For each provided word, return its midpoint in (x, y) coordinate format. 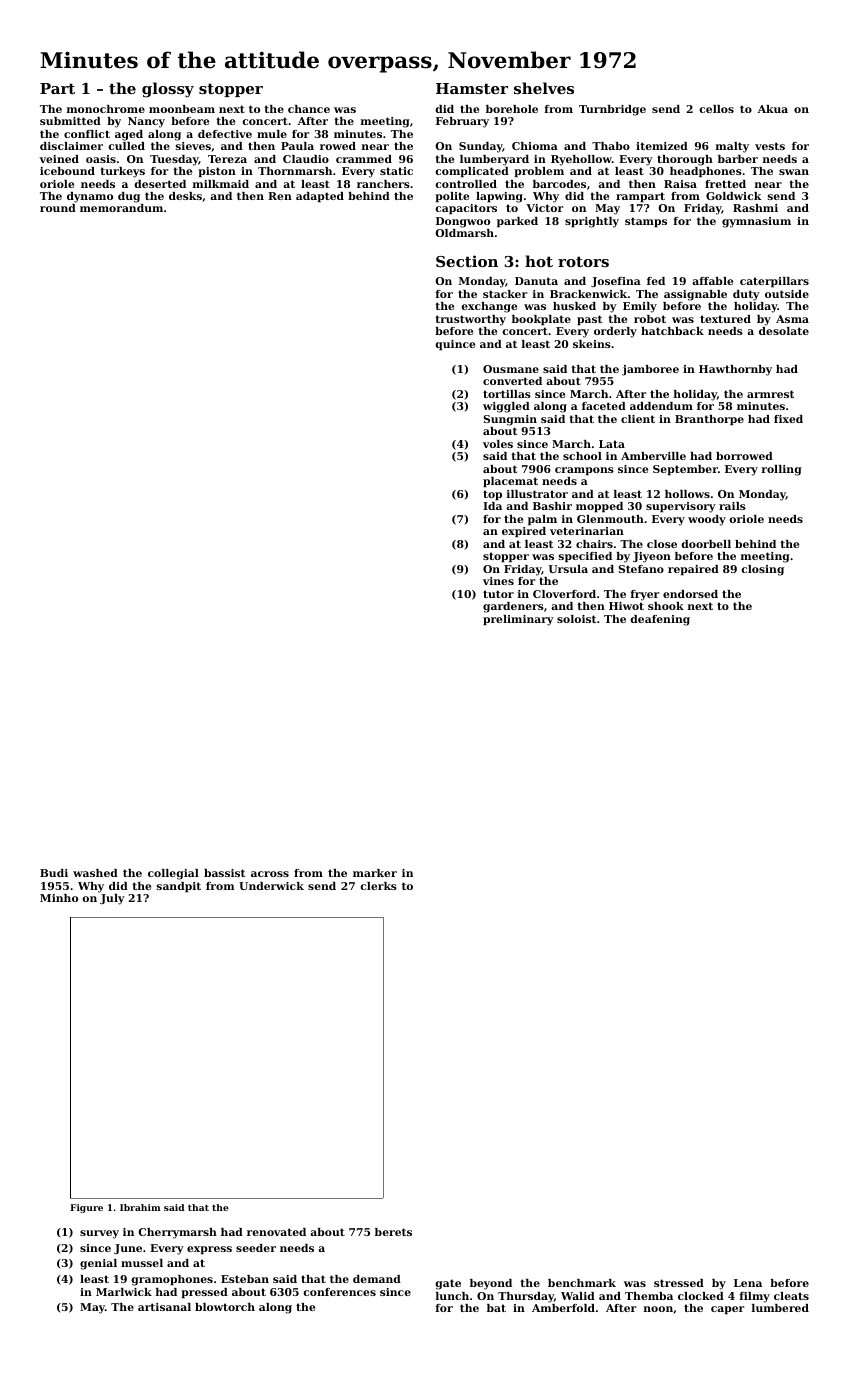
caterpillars (774, 282)
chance (309, 109)
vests (770, 146)
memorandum (121, 208)
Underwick (271, 886)
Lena (748, 1283)
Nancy (146, 122)
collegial (173, 874)
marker (375, 873)
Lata (612, 444)
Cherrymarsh (177, 1233)
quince (455, 345)
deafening (660, 620)
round (58, 208)
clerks (378, 886)
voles (498, 444)
